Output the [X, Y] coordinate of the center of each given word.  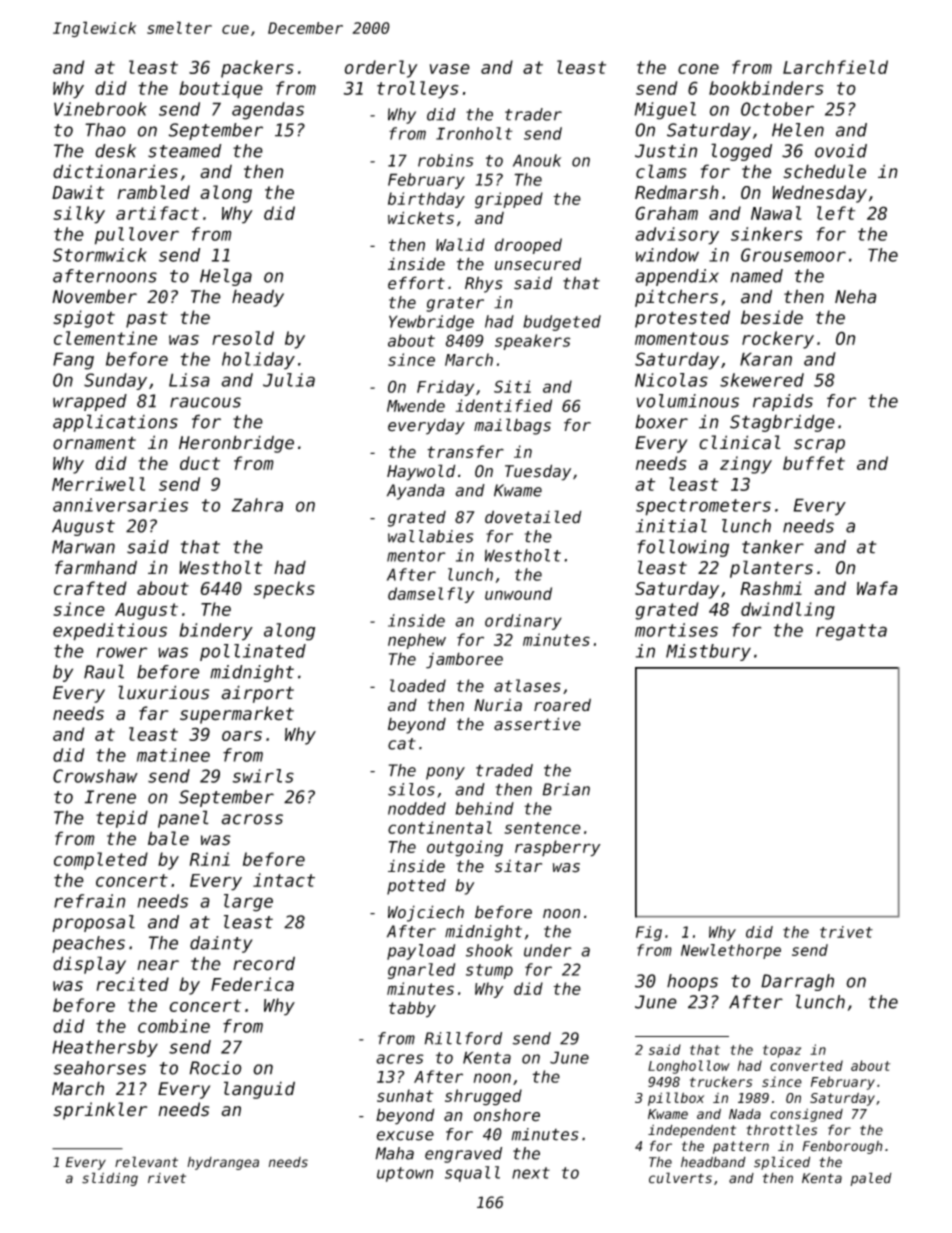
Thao [105, 130]
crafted [90, 588]
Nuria [498, 705]
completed [101, 861]
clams [661, 171]
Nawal [776, 213]
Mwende [416, 405]
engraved [463, 1155]
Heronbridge [236, 444]
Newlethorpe [731, 951]
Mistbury [708, 652]
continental [440, 827]
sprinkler [100, 1111]
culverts [680, 1178]
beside [772, 317]
